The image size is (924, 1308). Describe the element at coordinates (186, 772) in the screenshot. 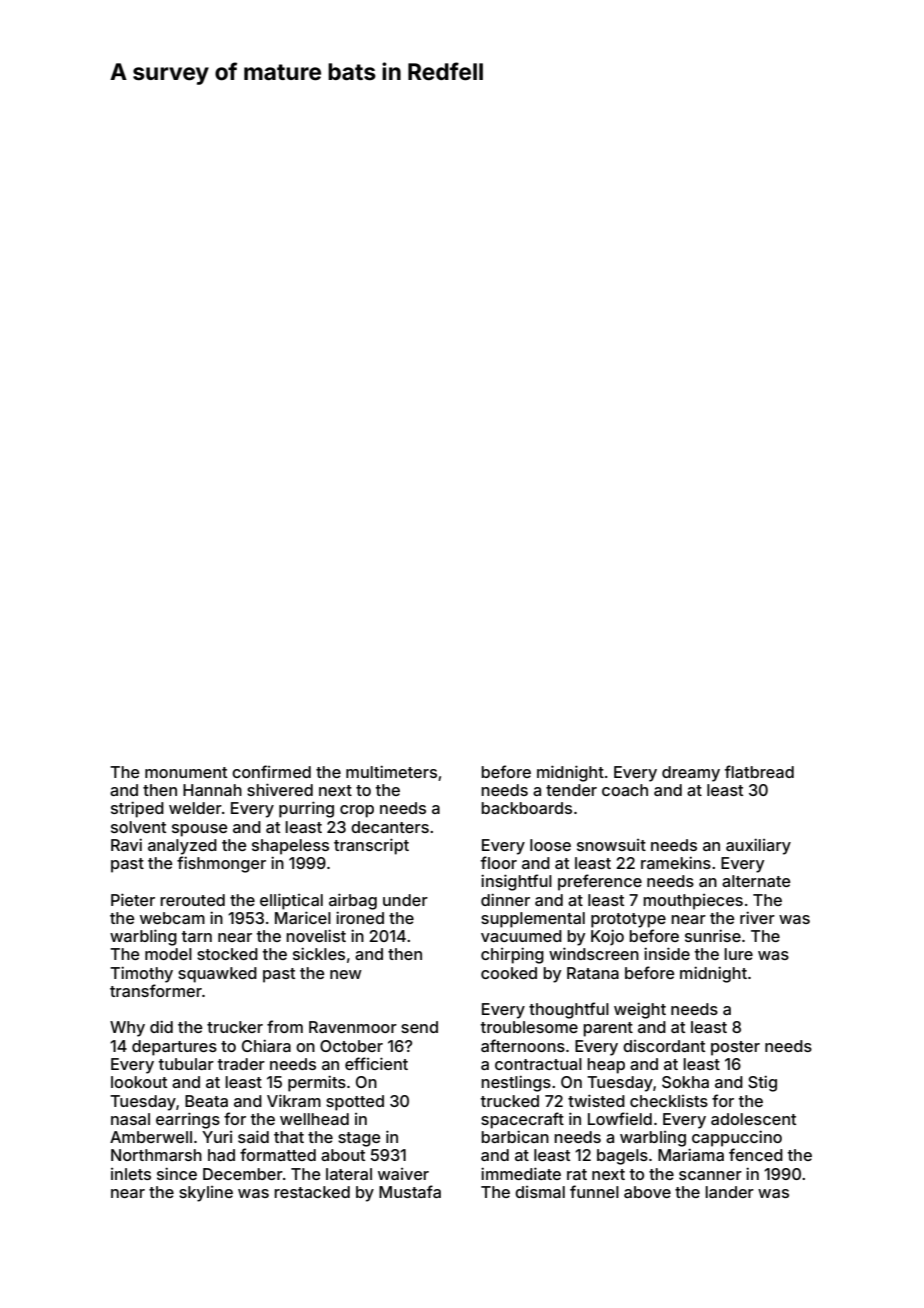

I see `monument` at that location.
